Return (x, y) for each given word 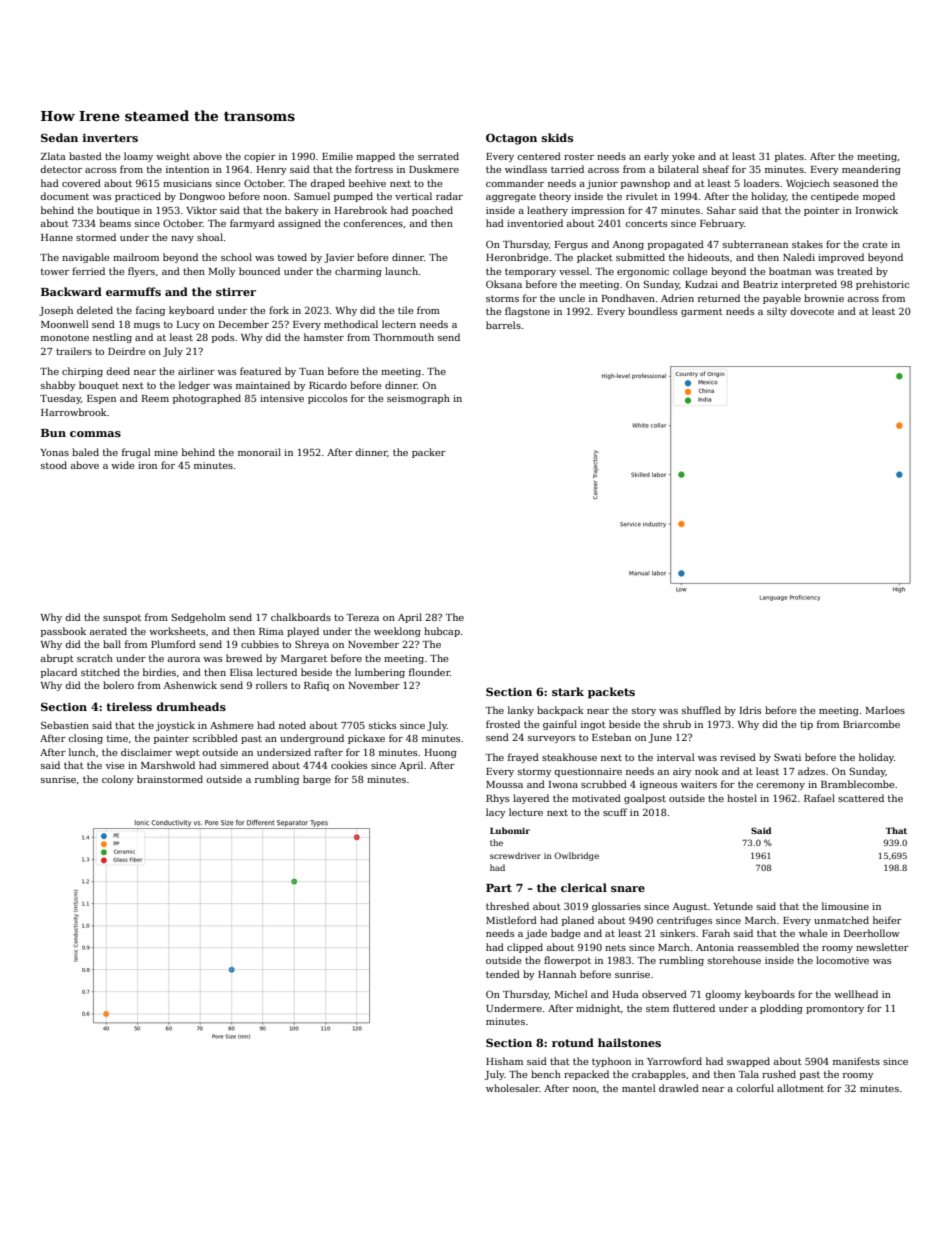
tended (503, 974)
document (64, 196)
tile (405, 310)
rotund (573, 1042)
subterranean (755, 244)
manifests (856, 1061)
